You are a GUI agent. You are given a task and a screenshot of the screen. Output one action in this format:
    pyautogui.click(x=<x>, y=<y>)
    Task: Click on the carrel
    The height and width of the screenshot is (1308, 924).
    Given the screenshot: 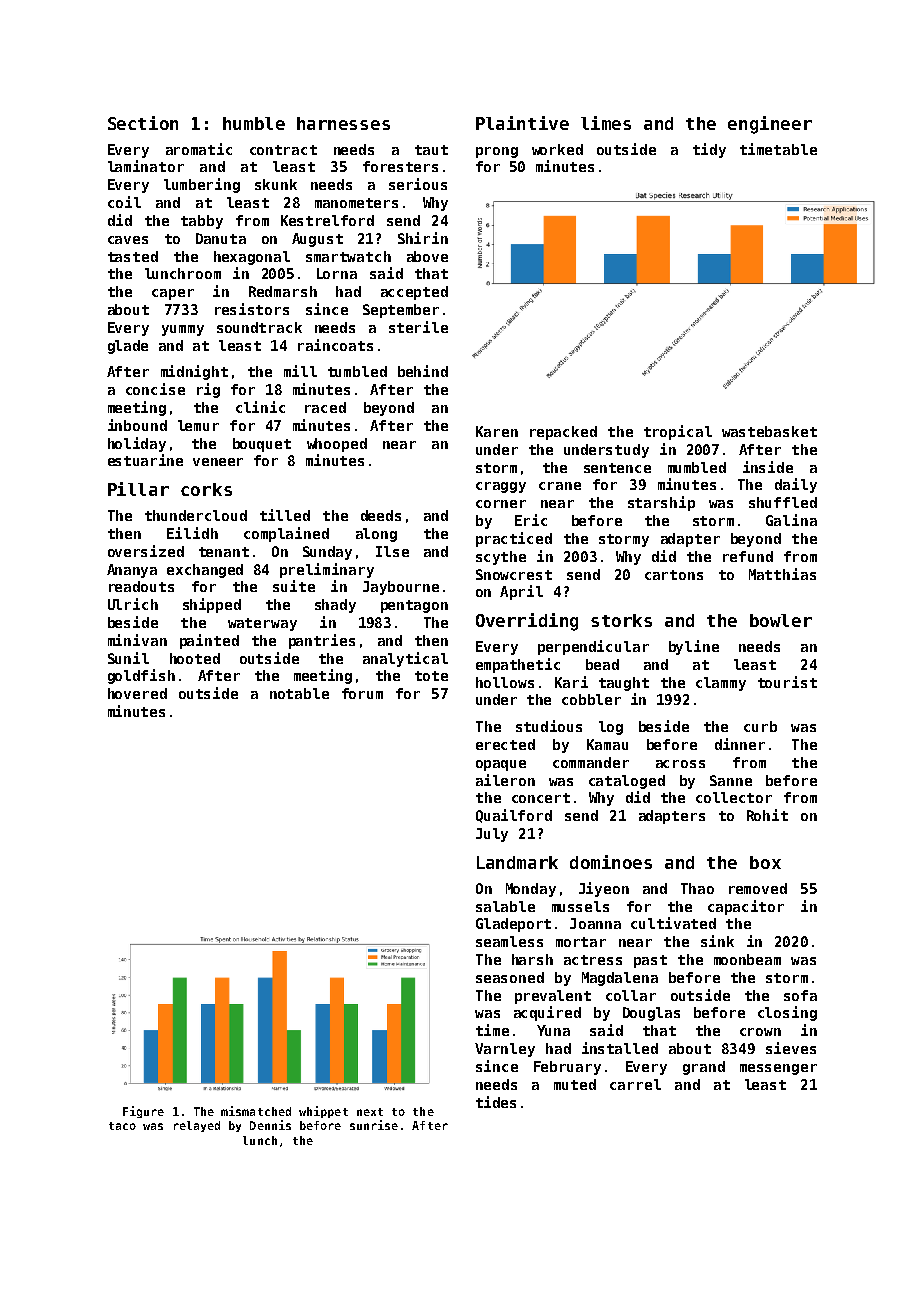 What is the action you would take?
    pyautogui.click(x=635, y=1084)
